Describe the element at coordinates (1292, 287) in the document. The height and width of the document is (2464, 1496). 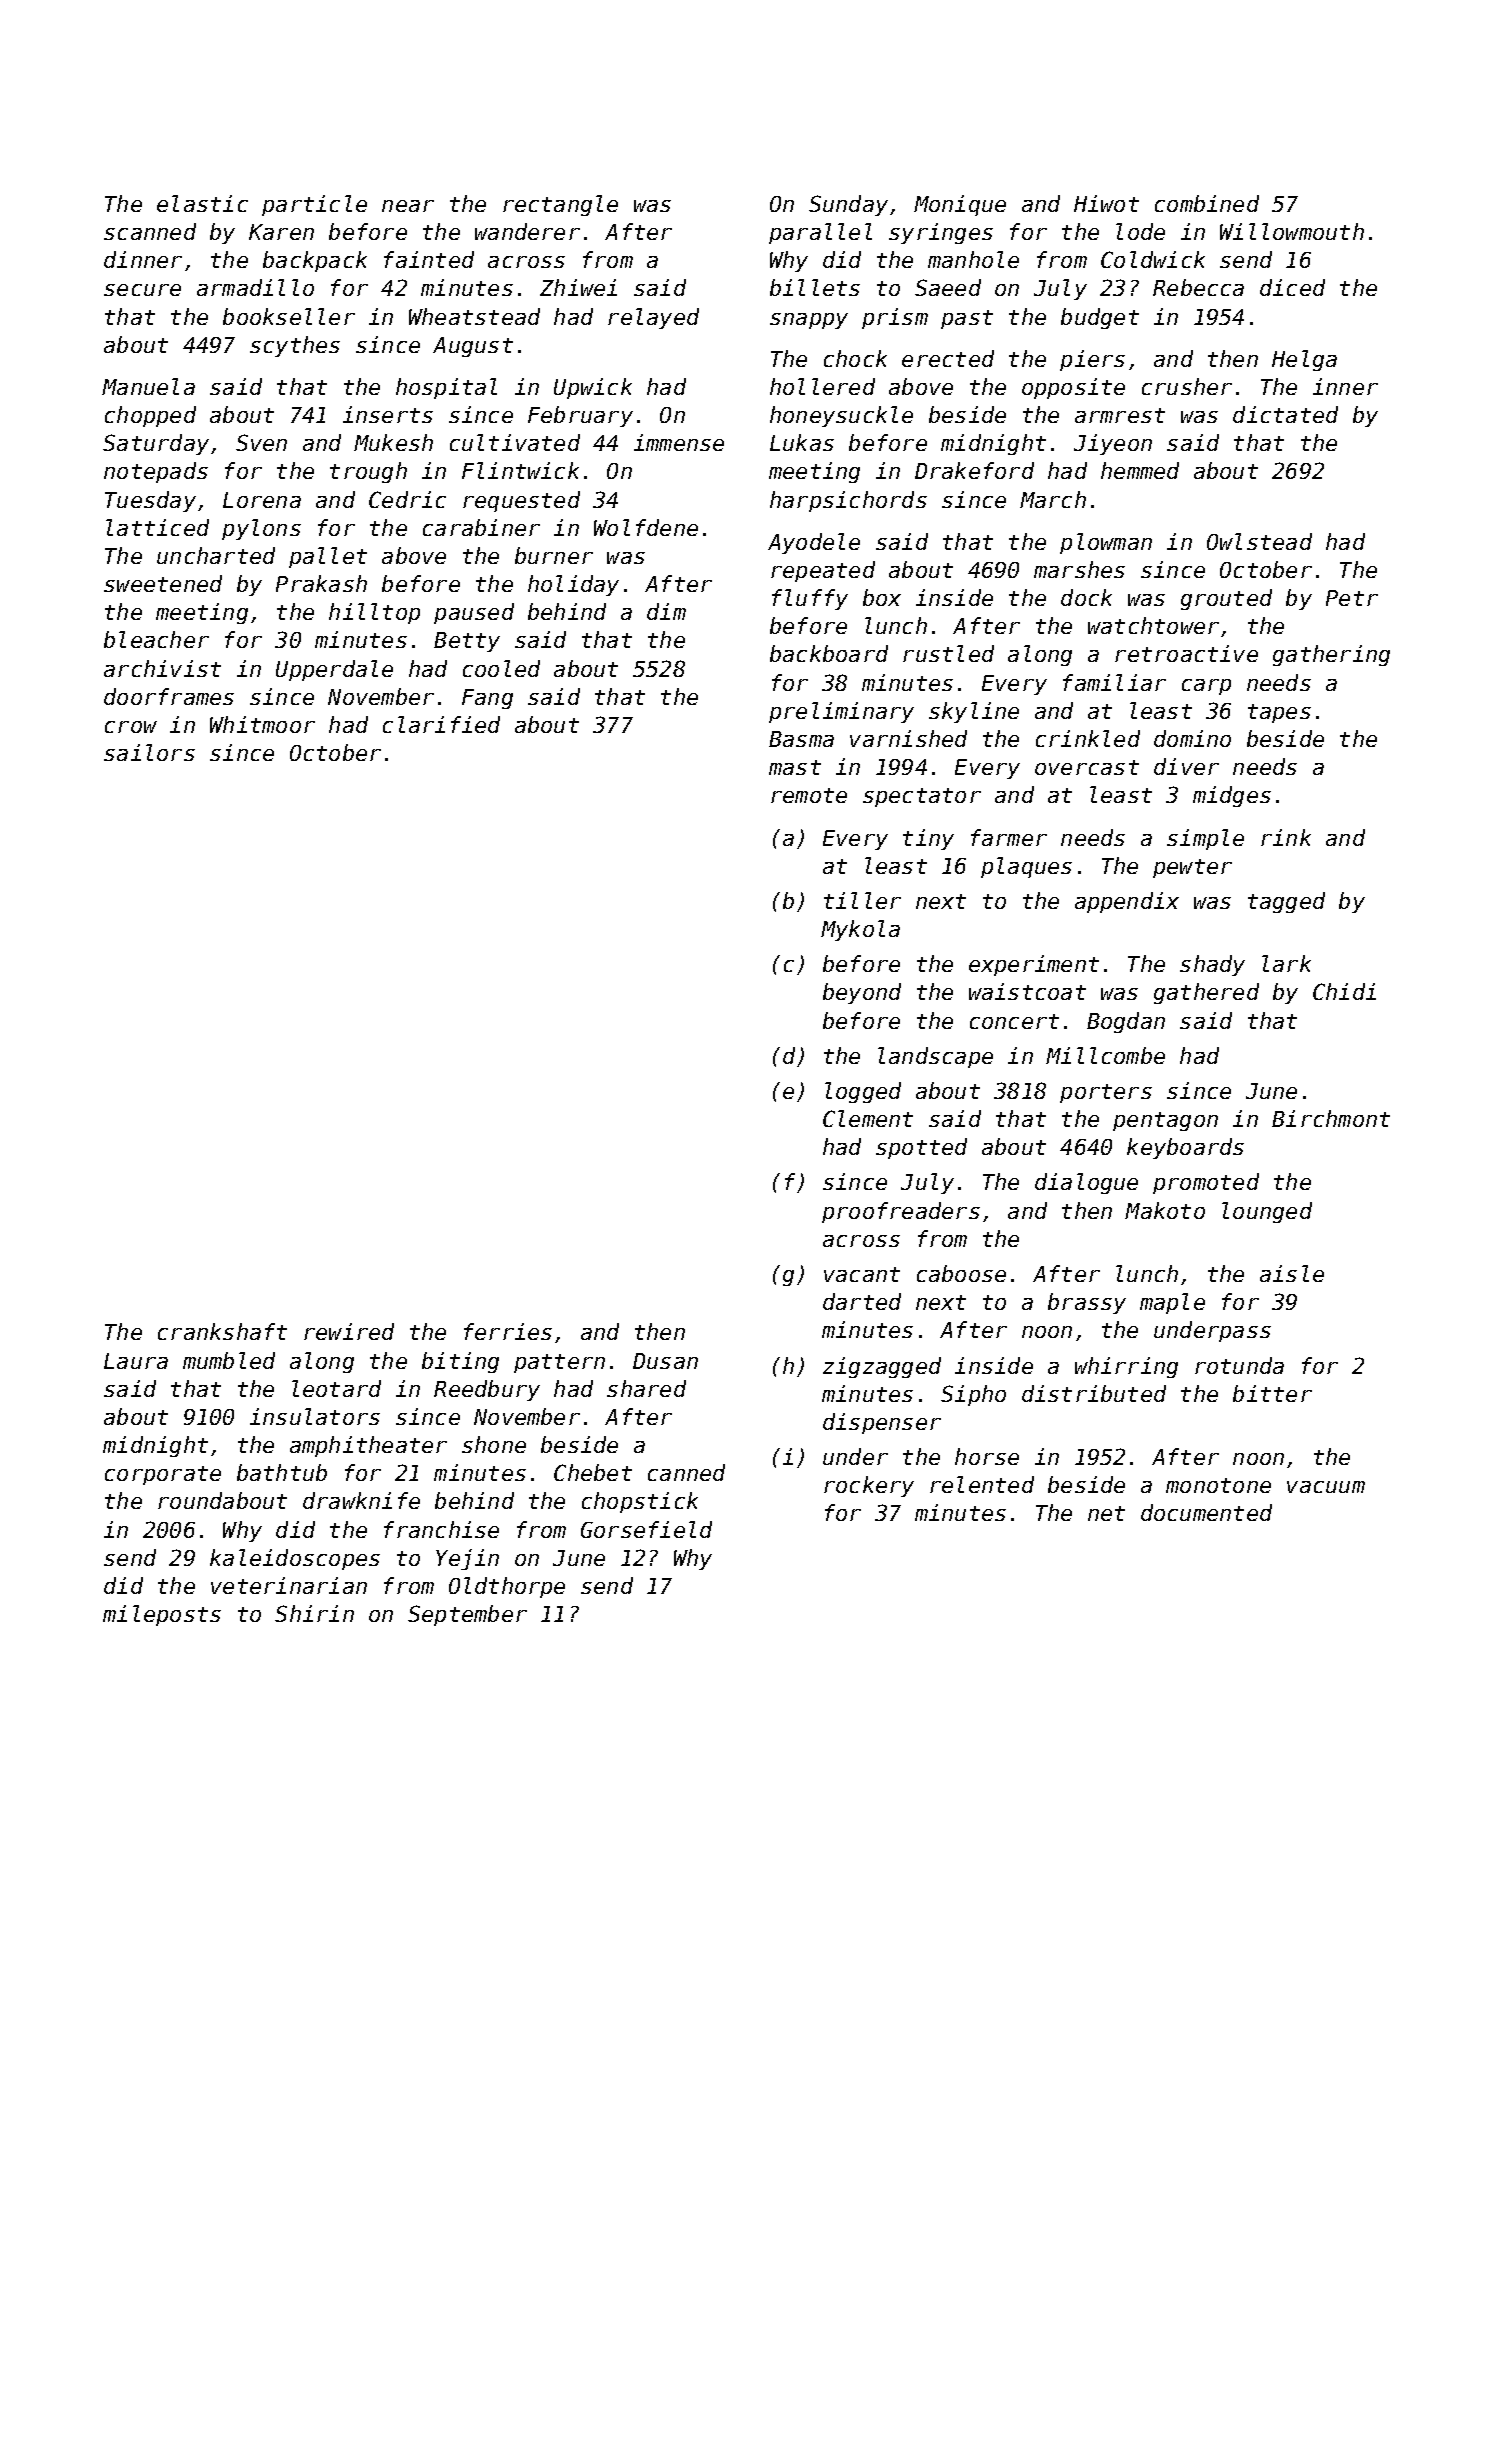
I see `diced` at that location.
